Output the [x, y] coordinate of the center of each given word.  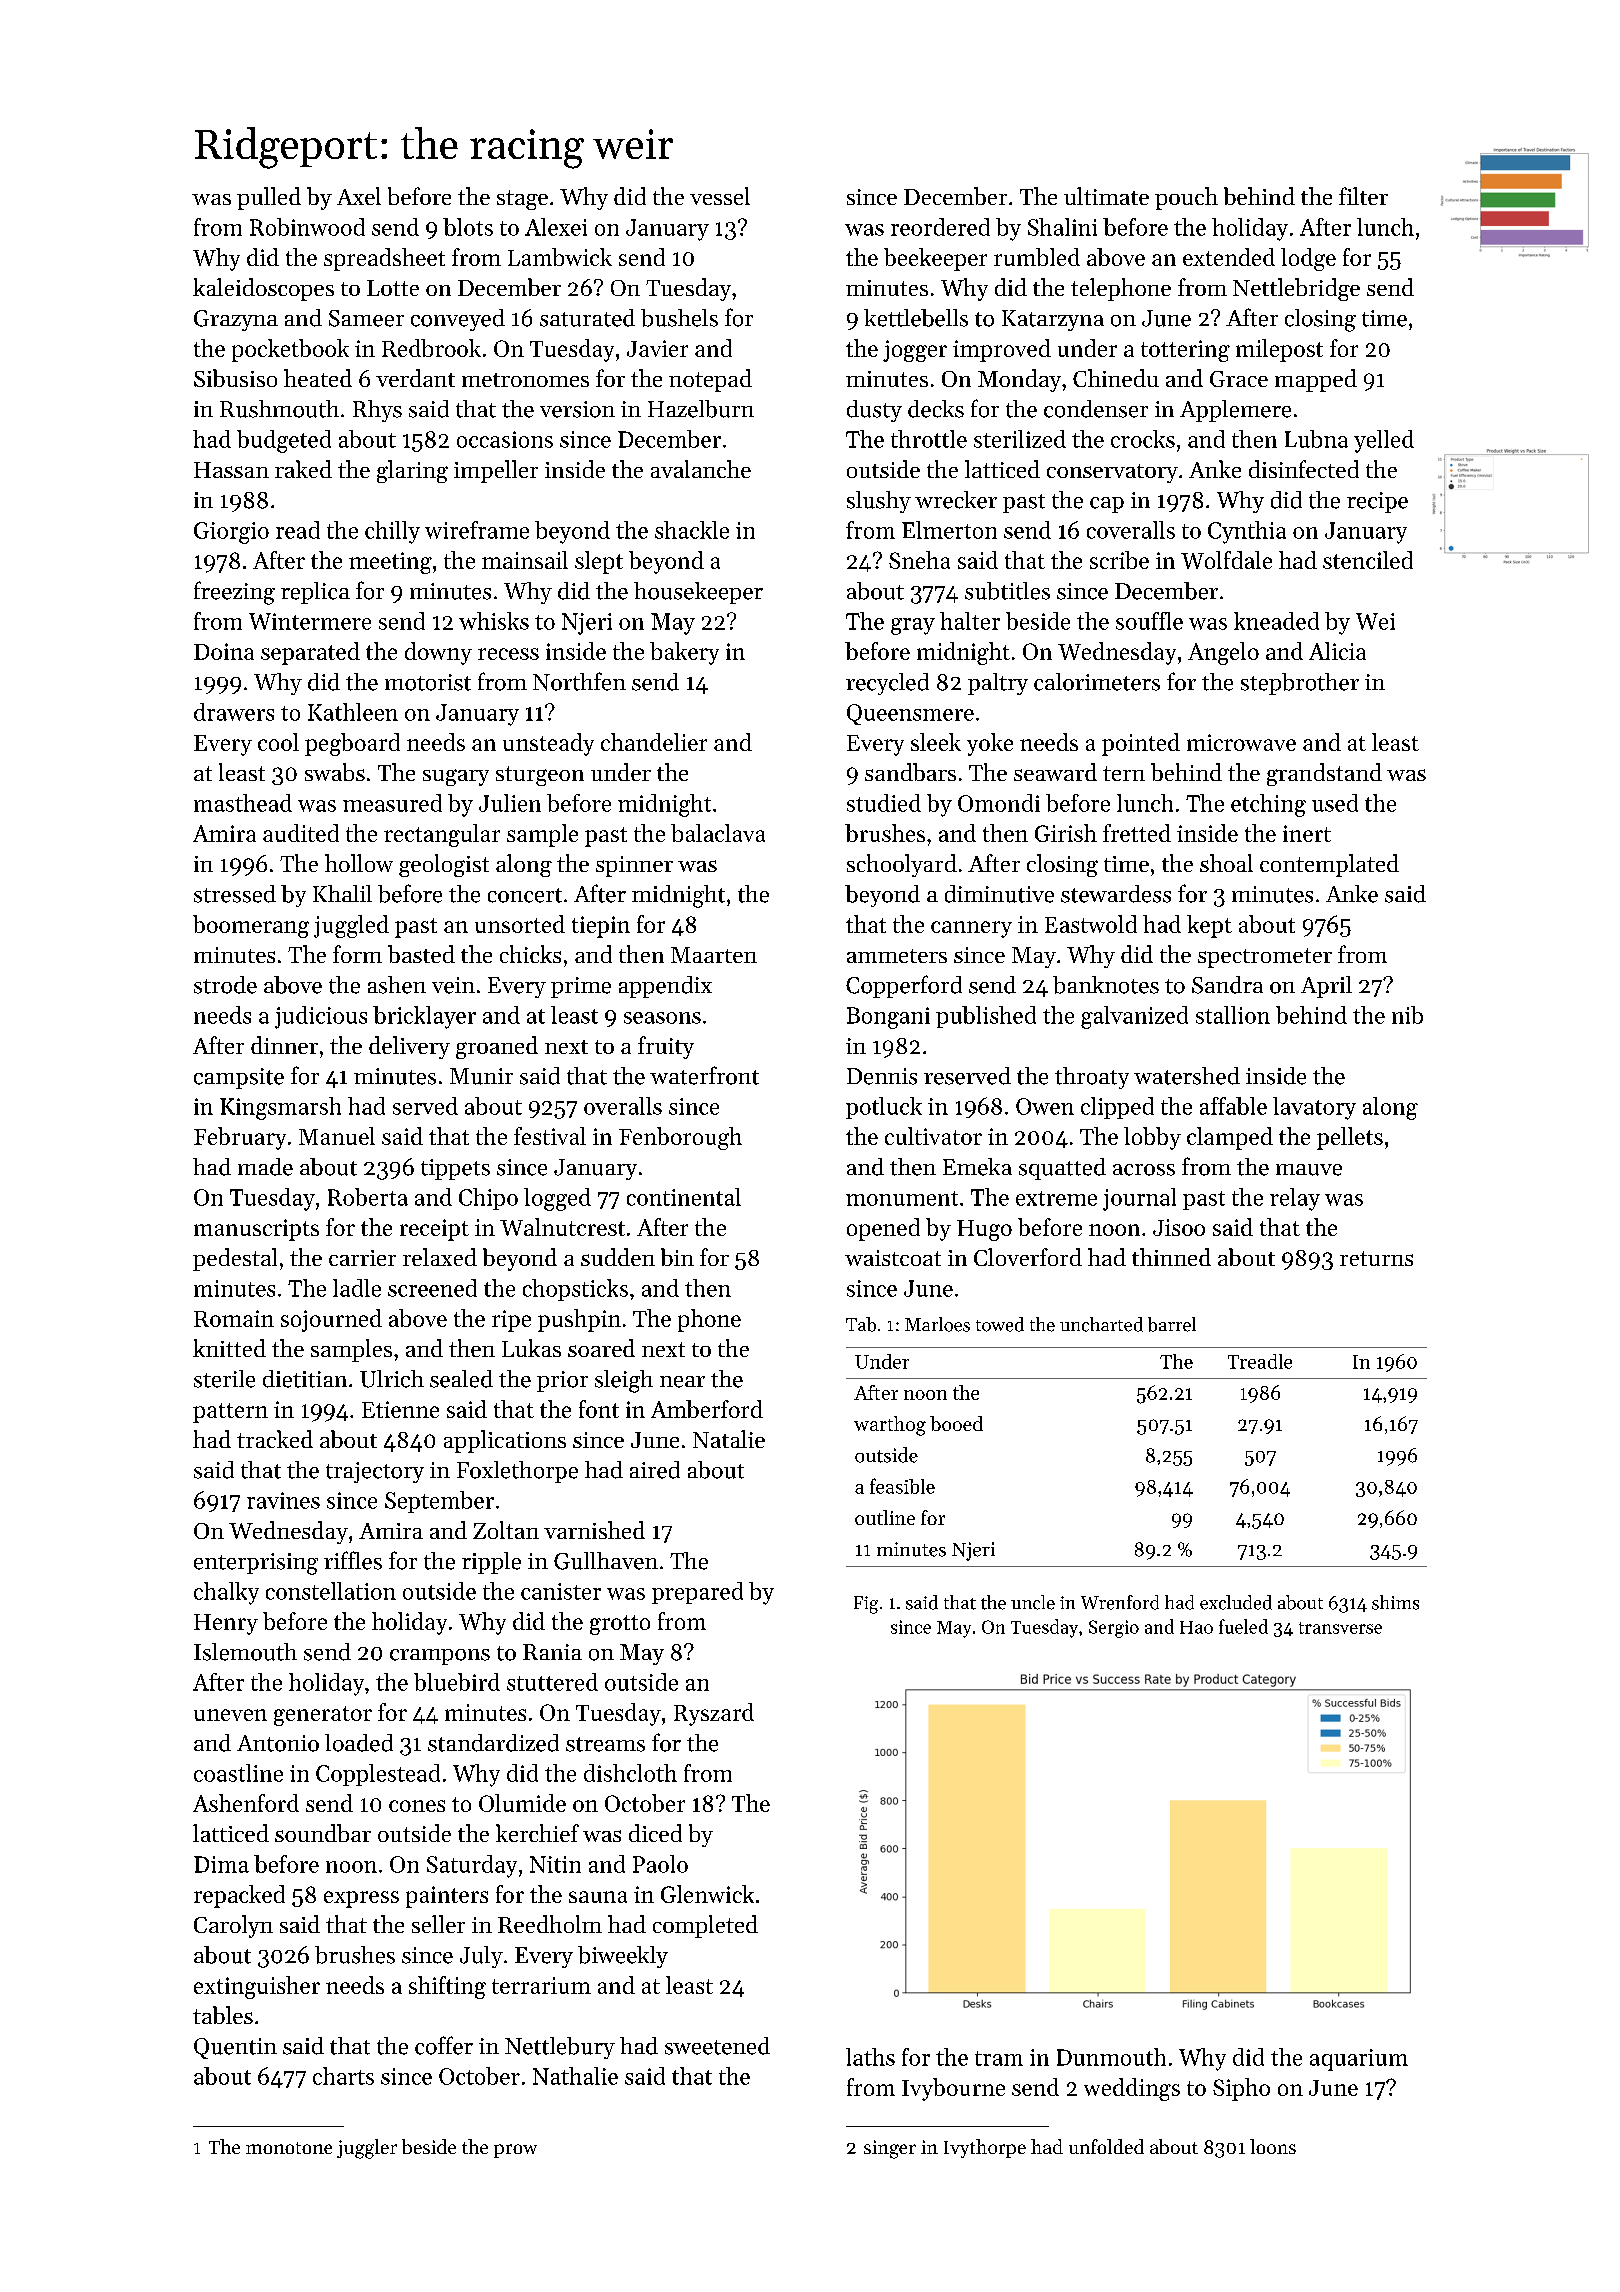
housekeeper [698, 593]
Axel [359, 196]
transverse [1340, 1628]
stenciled [1368, 560]
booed [956, 1423]
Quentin [235, 2048]
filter [1363, 196]
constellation [331, 1591]
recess [508, 654]
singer [890, 2149]
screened [432, 1288]
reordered [940, 227]
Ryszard [714, 1714]
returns [1376, 1258]
